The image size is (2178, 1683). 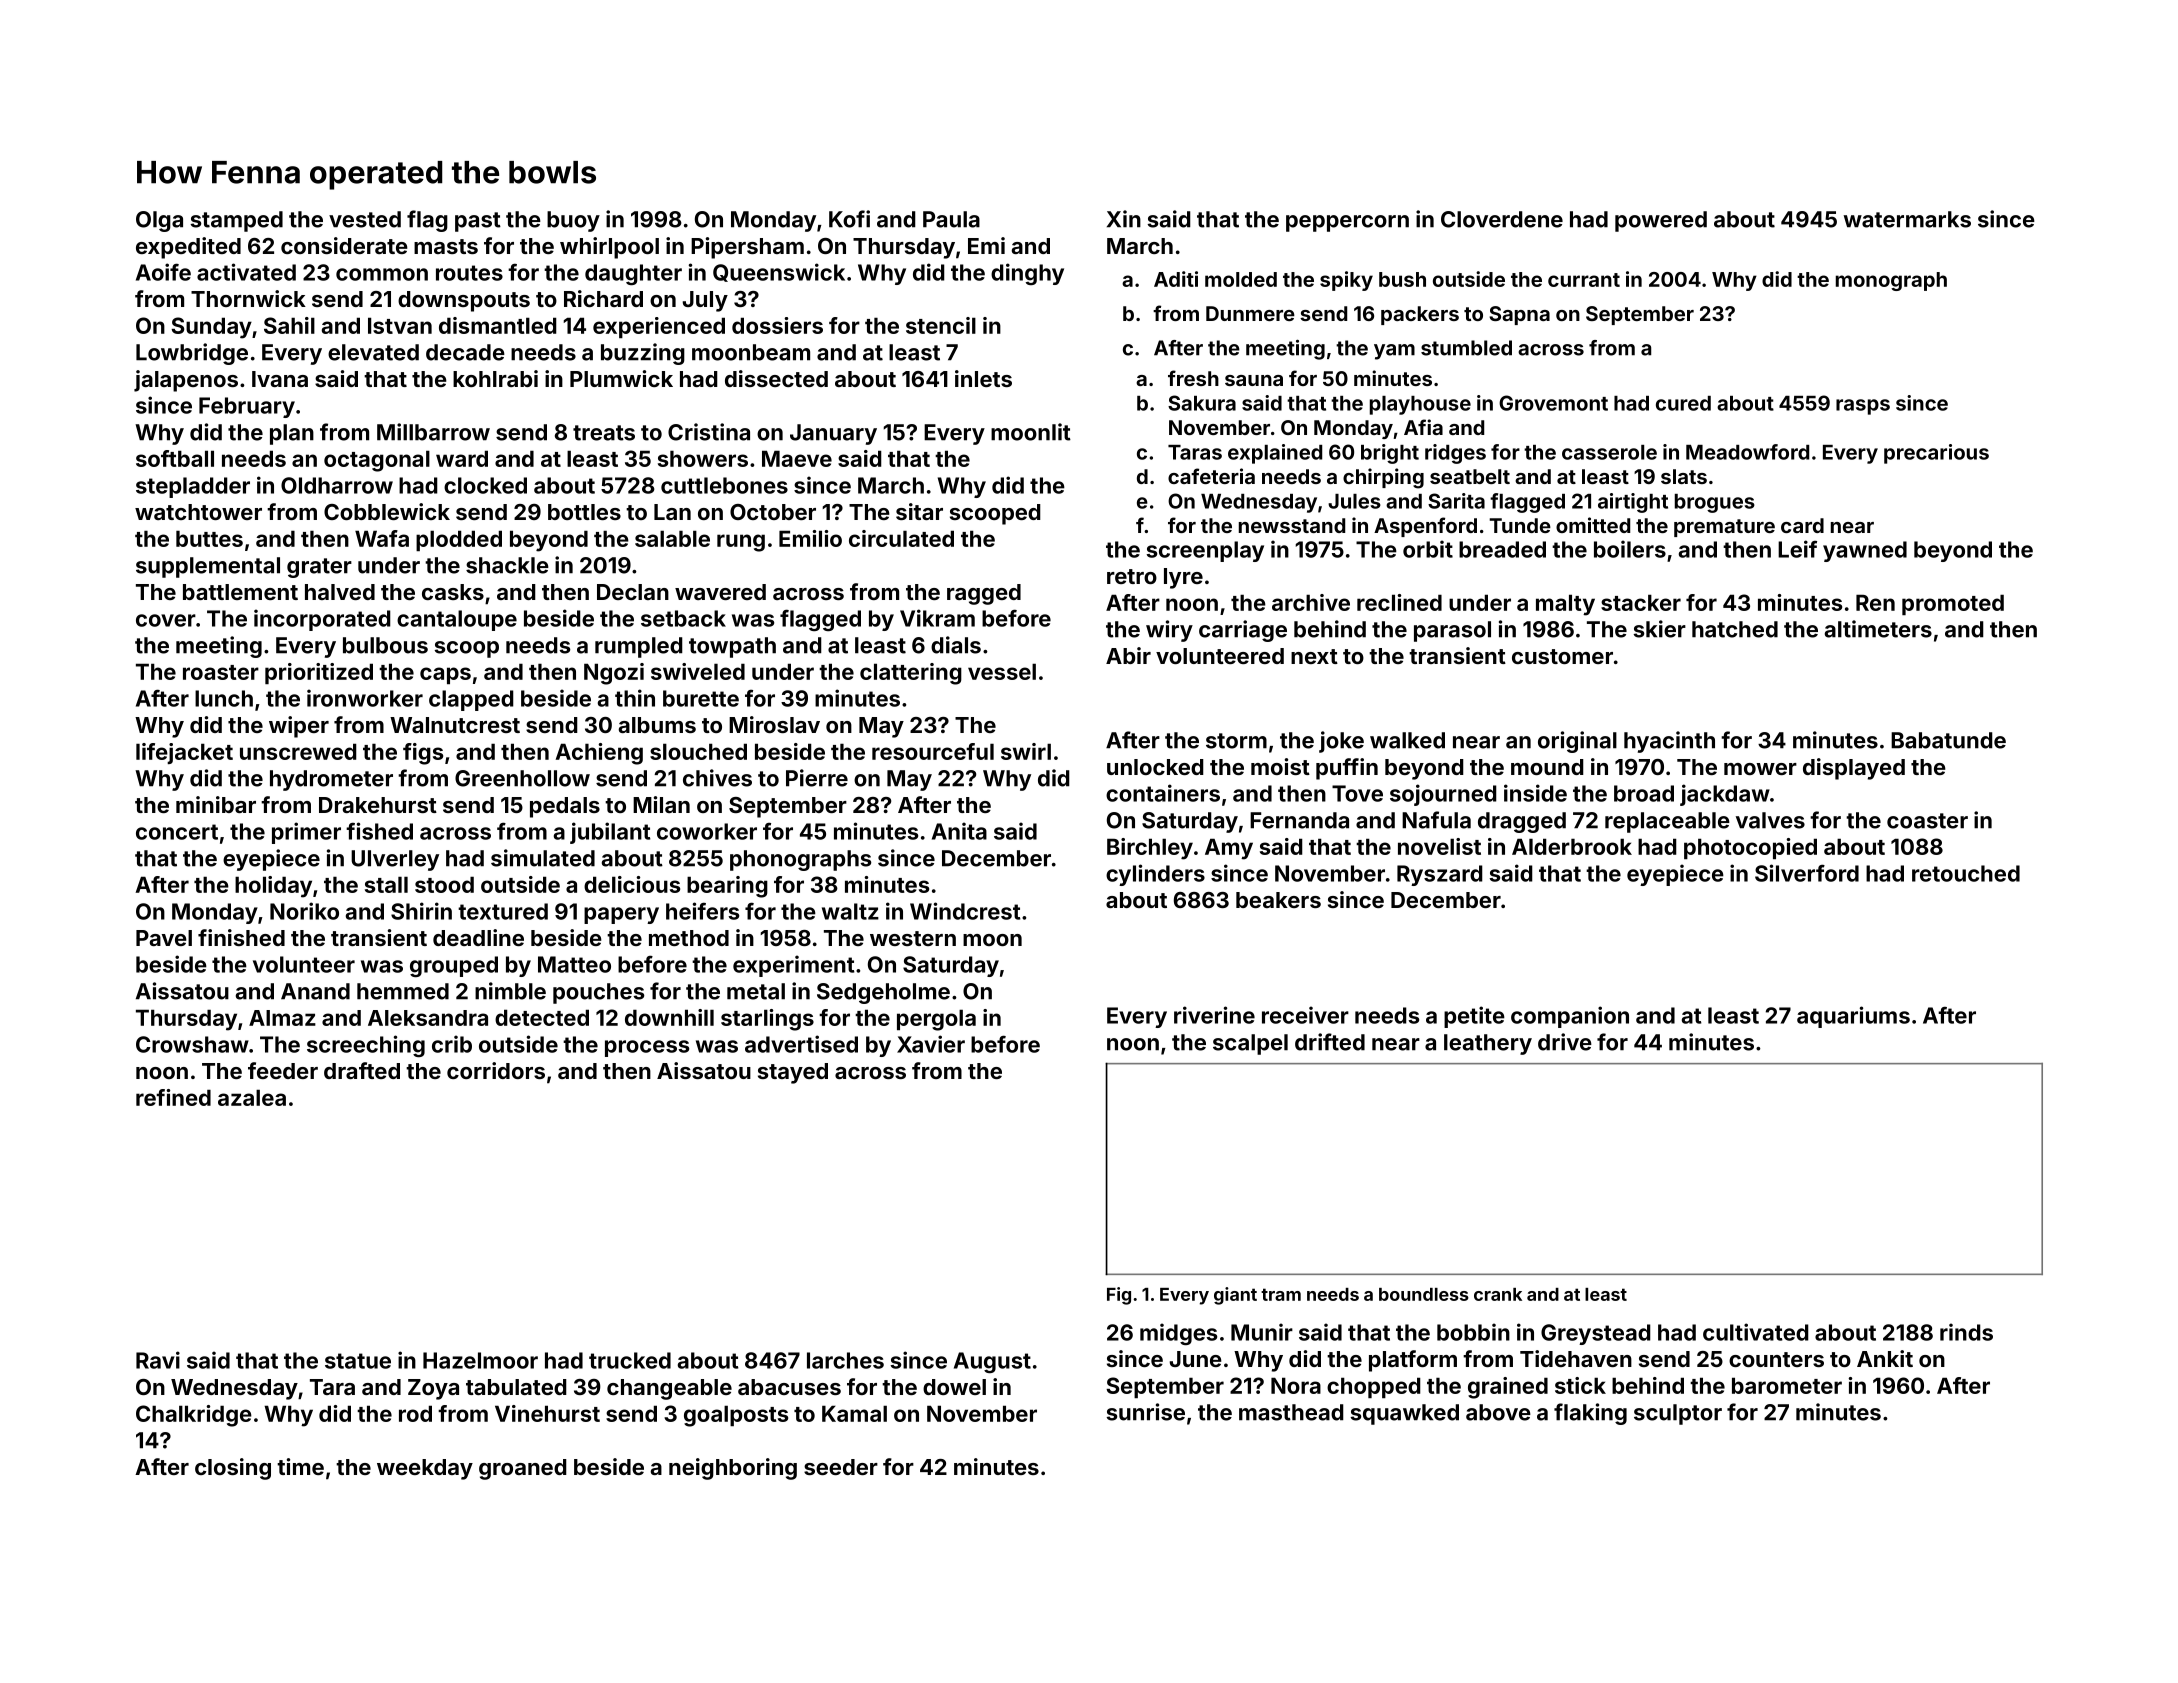 What do you see at coordinates (1669, 742) in the document?
I see `hyacinth` at bounding box center [1669, 742].
